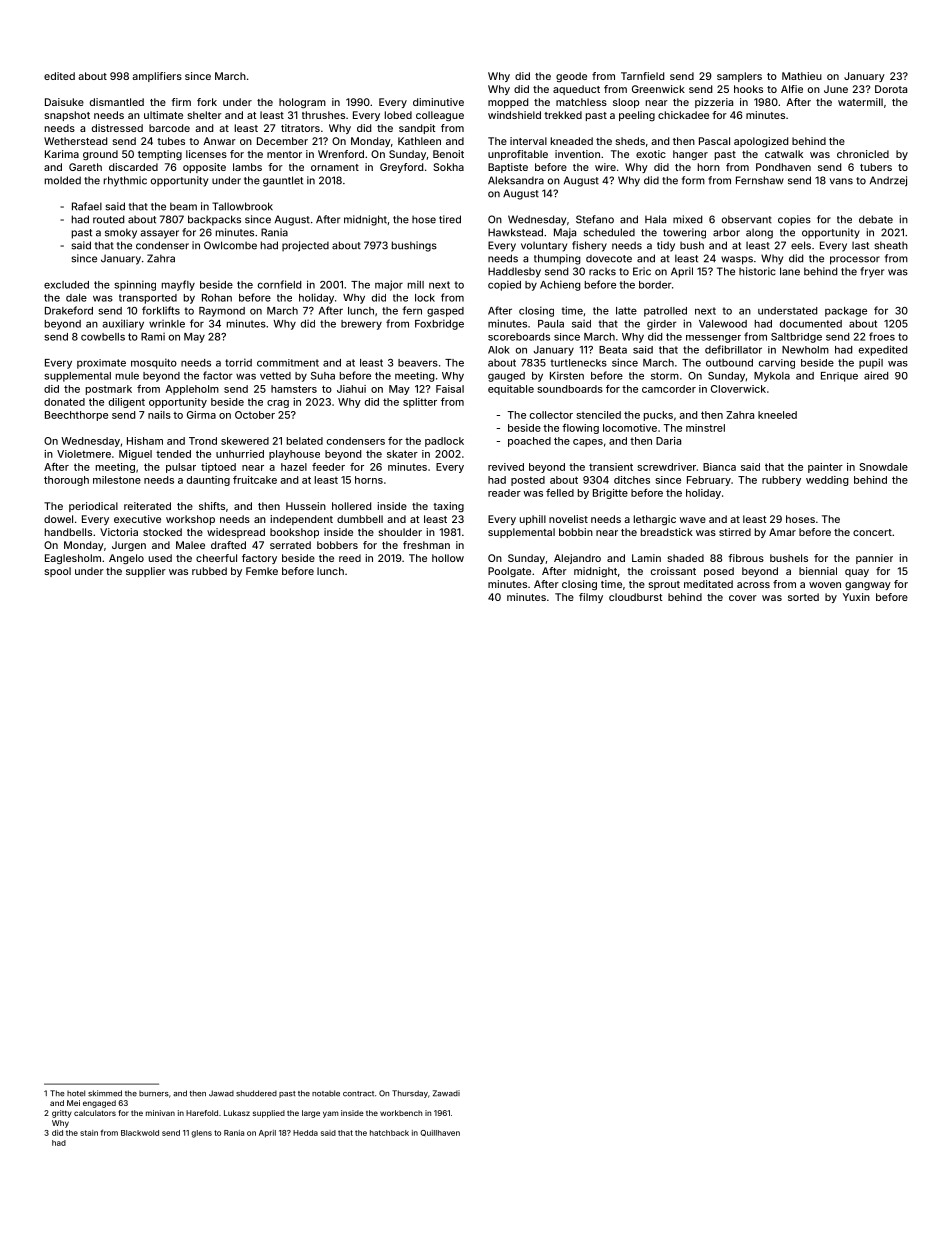  Describe the element at coordinates (201, 1134) in the screenshot. I see `glens` at that location.
